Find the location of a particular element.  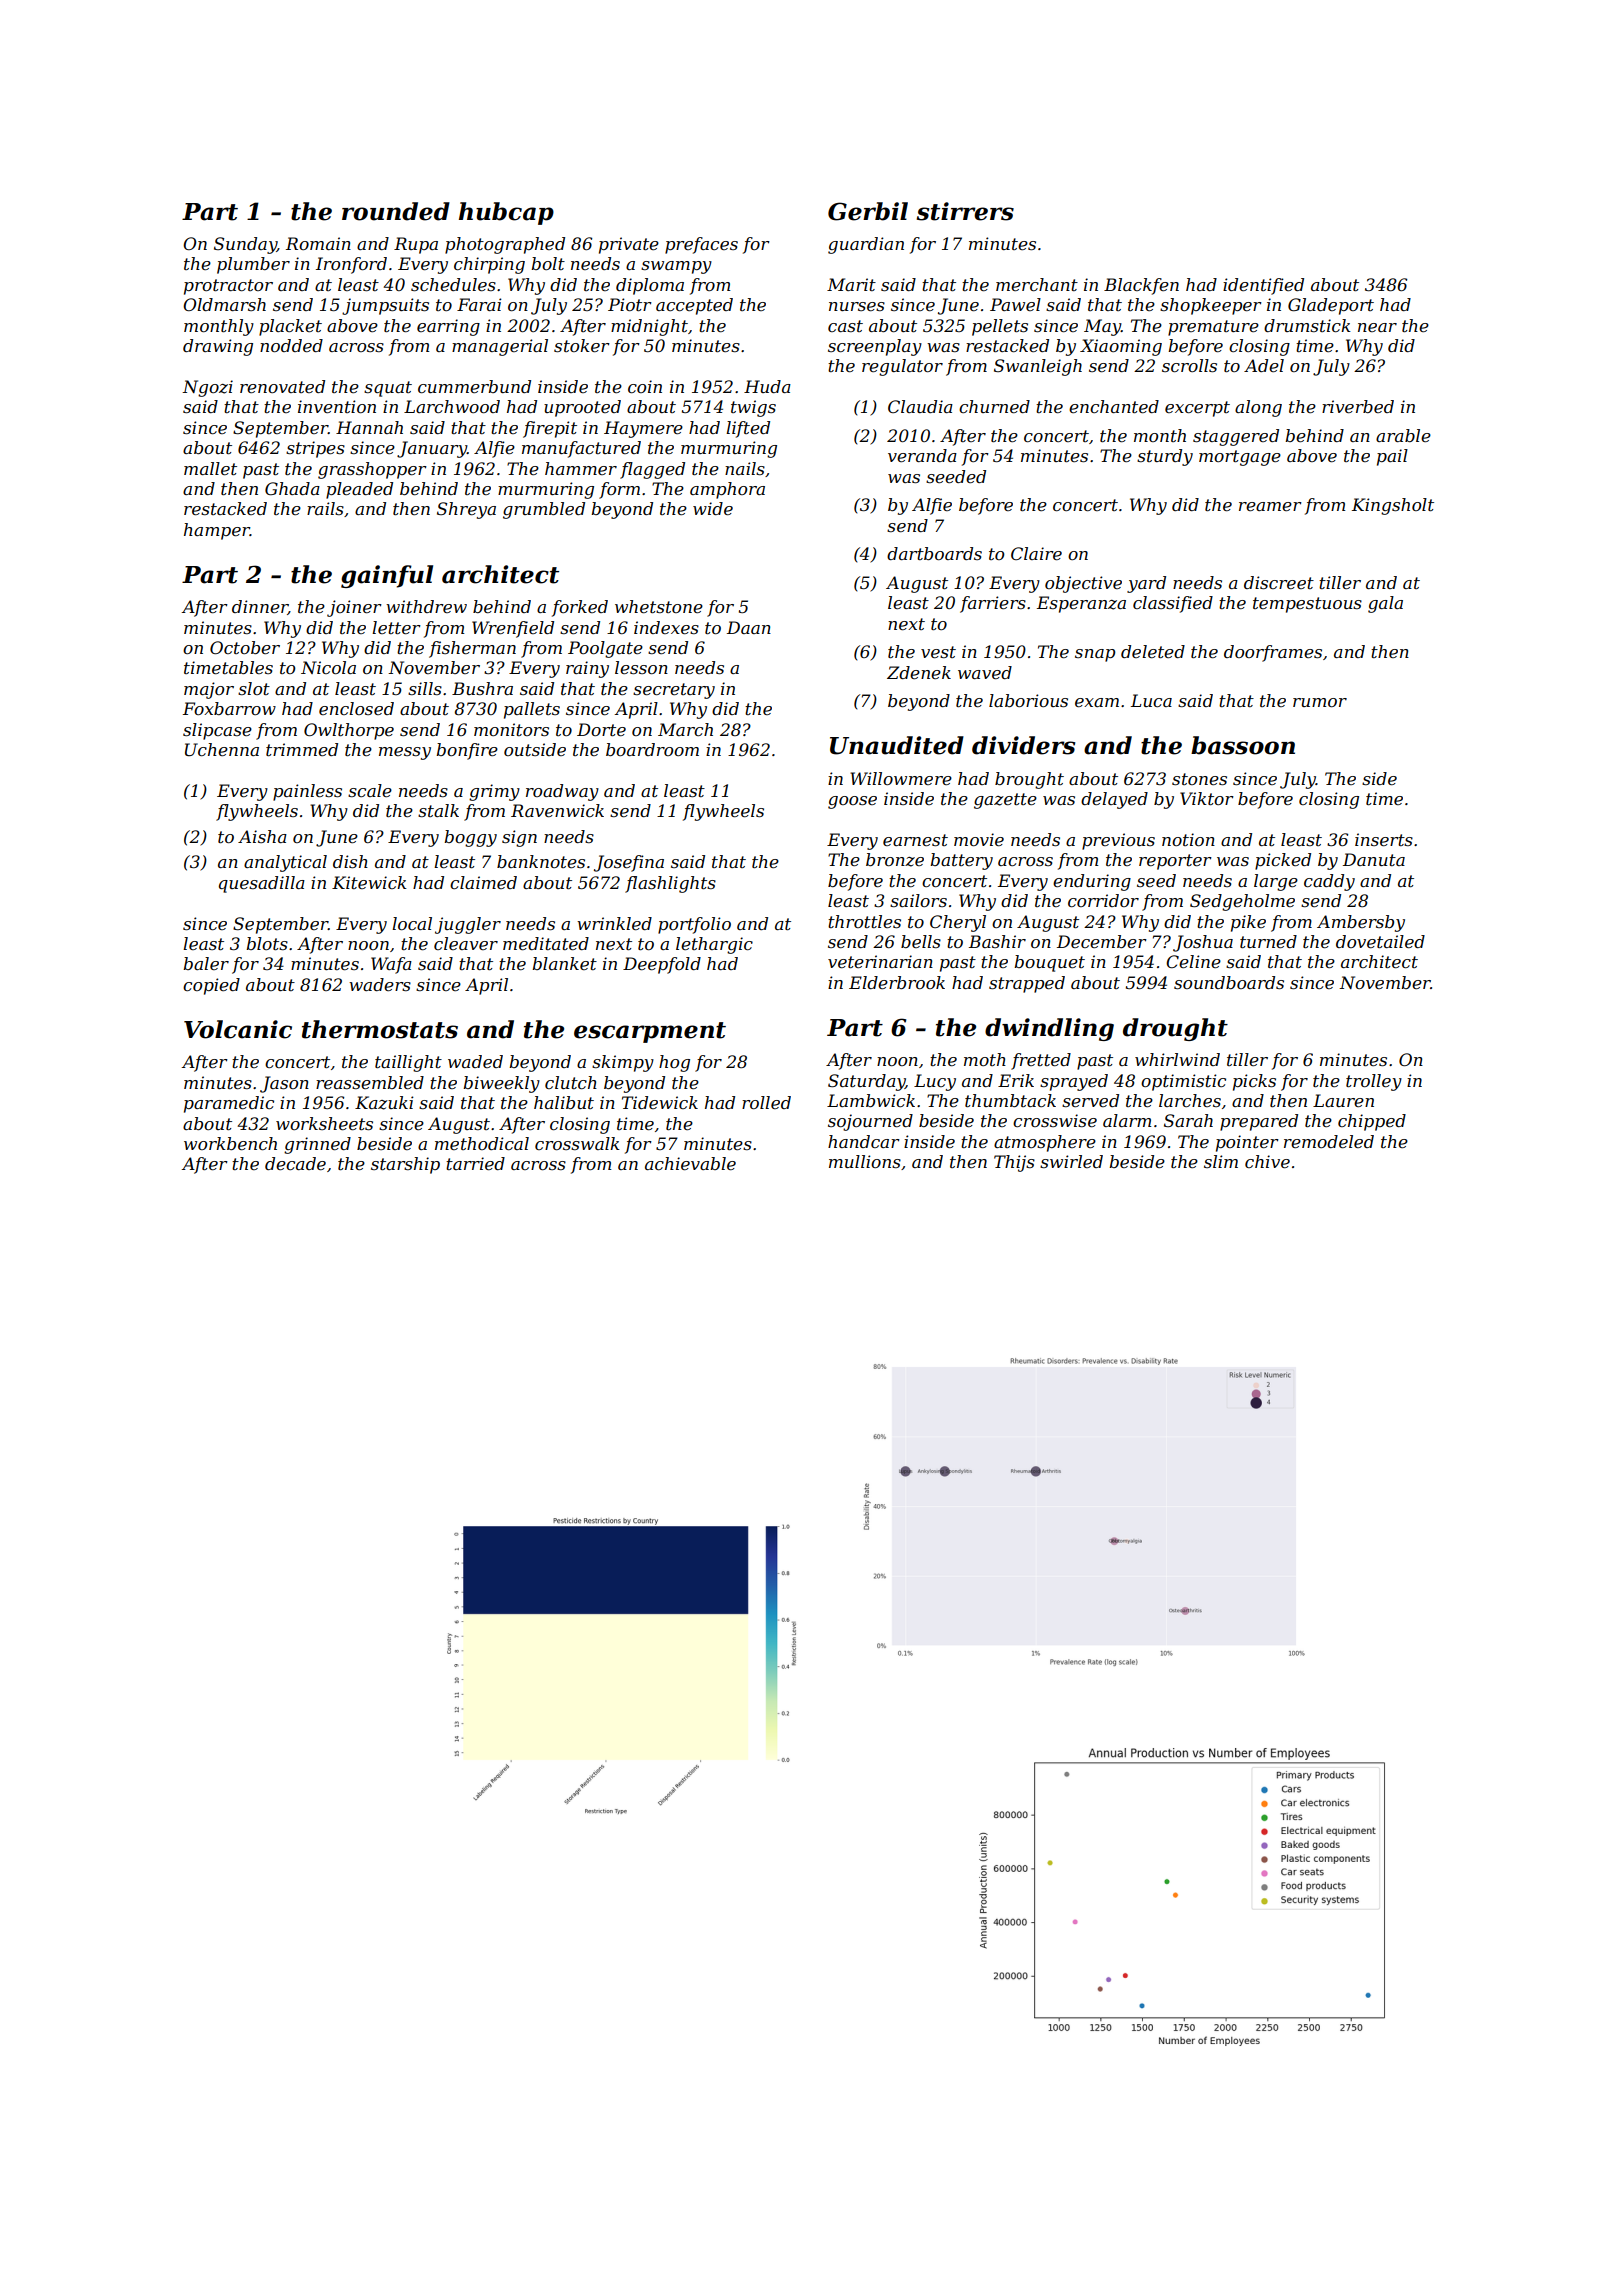

rumor is located at coordinates (1320, 702).
